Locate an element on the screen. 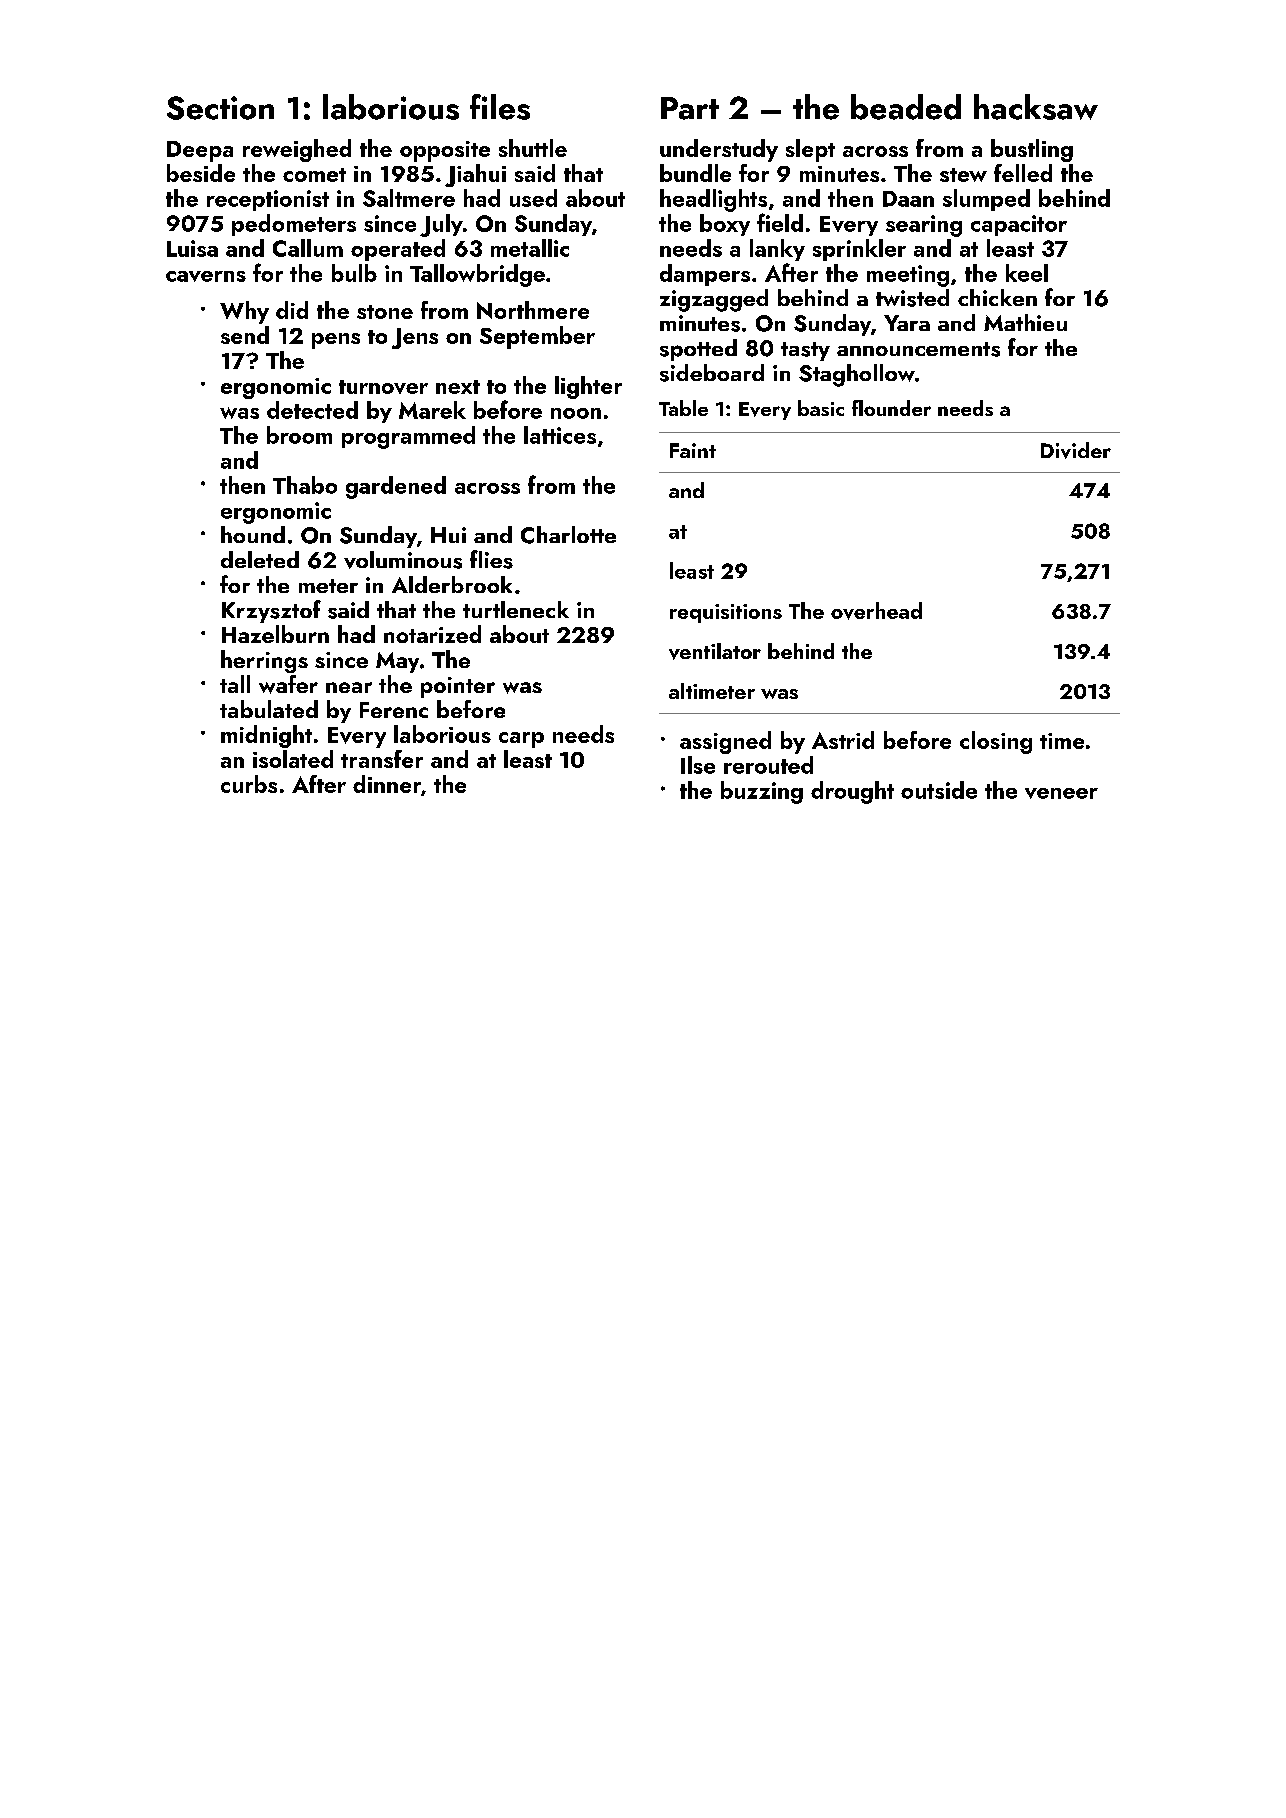 This screenshot has width=1286, height=1818. Mathieu is located at coordinates (1025, 322).
